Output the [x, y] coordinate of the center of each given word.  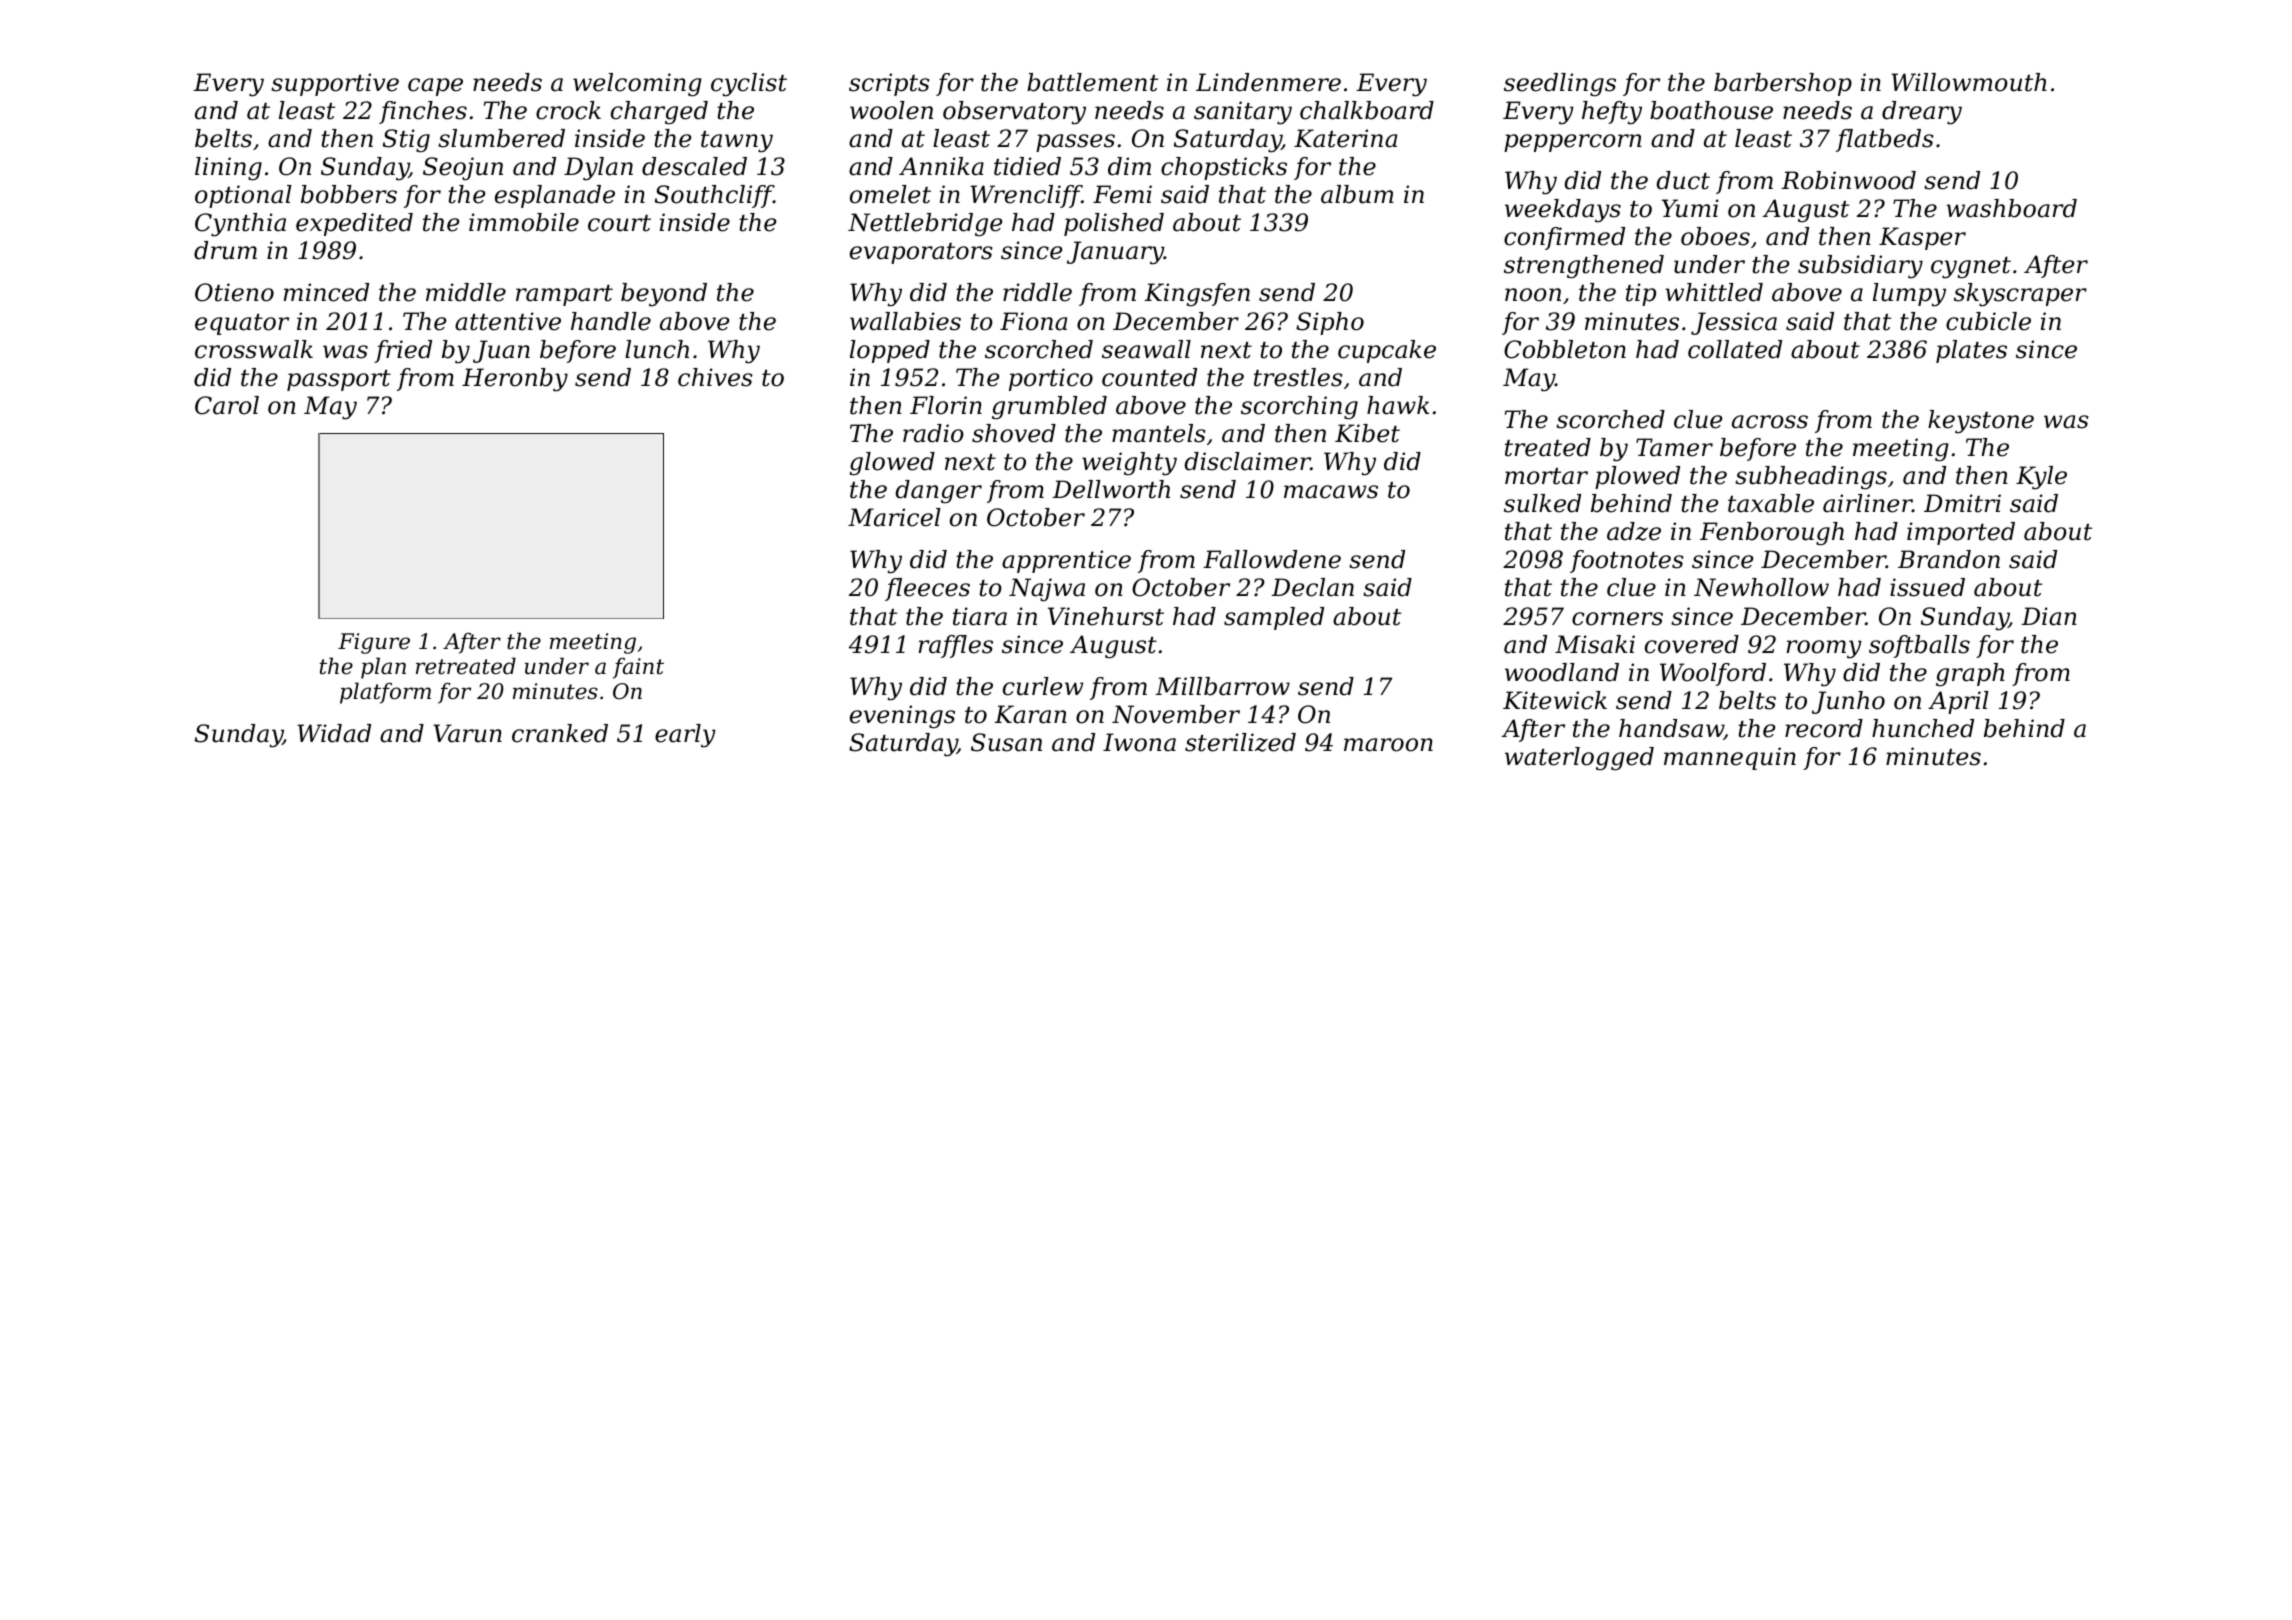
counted [1149, 377]
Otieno [234, 292]
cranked [560, 733]
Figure [374, 643]
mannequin [1730, 758]
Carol [227, 405]
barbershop [1783, 84]
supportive [335, 84]
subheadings [1811, 478]
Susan [1006, 742]
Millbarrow [1222, 686]
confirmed [1564, 238]
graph [1970, 675]
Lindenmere [1268, 82]
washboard [2011, 208]
